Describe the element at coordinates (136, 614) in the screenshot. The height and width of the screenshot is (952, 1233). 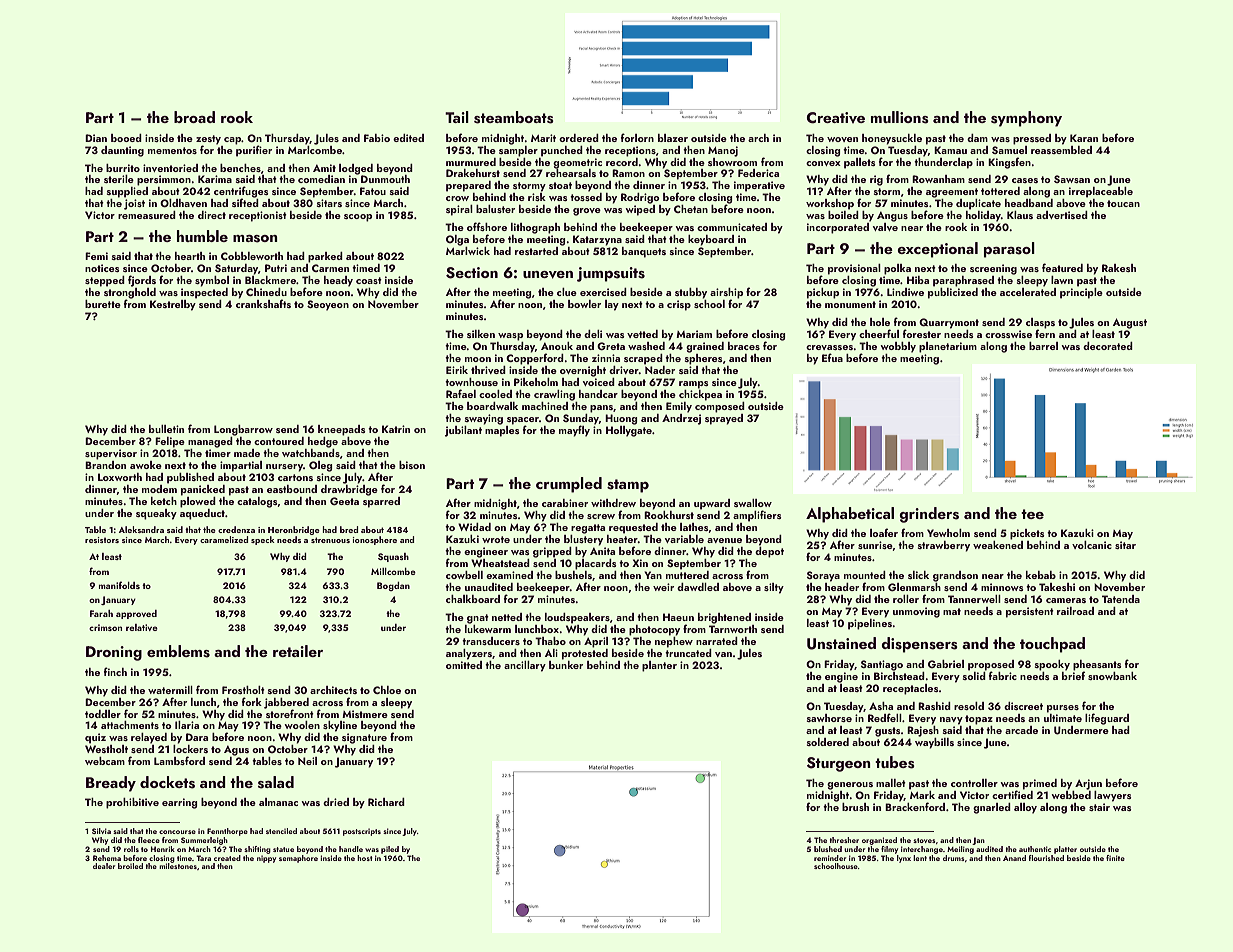
I see `approved` at that location.
